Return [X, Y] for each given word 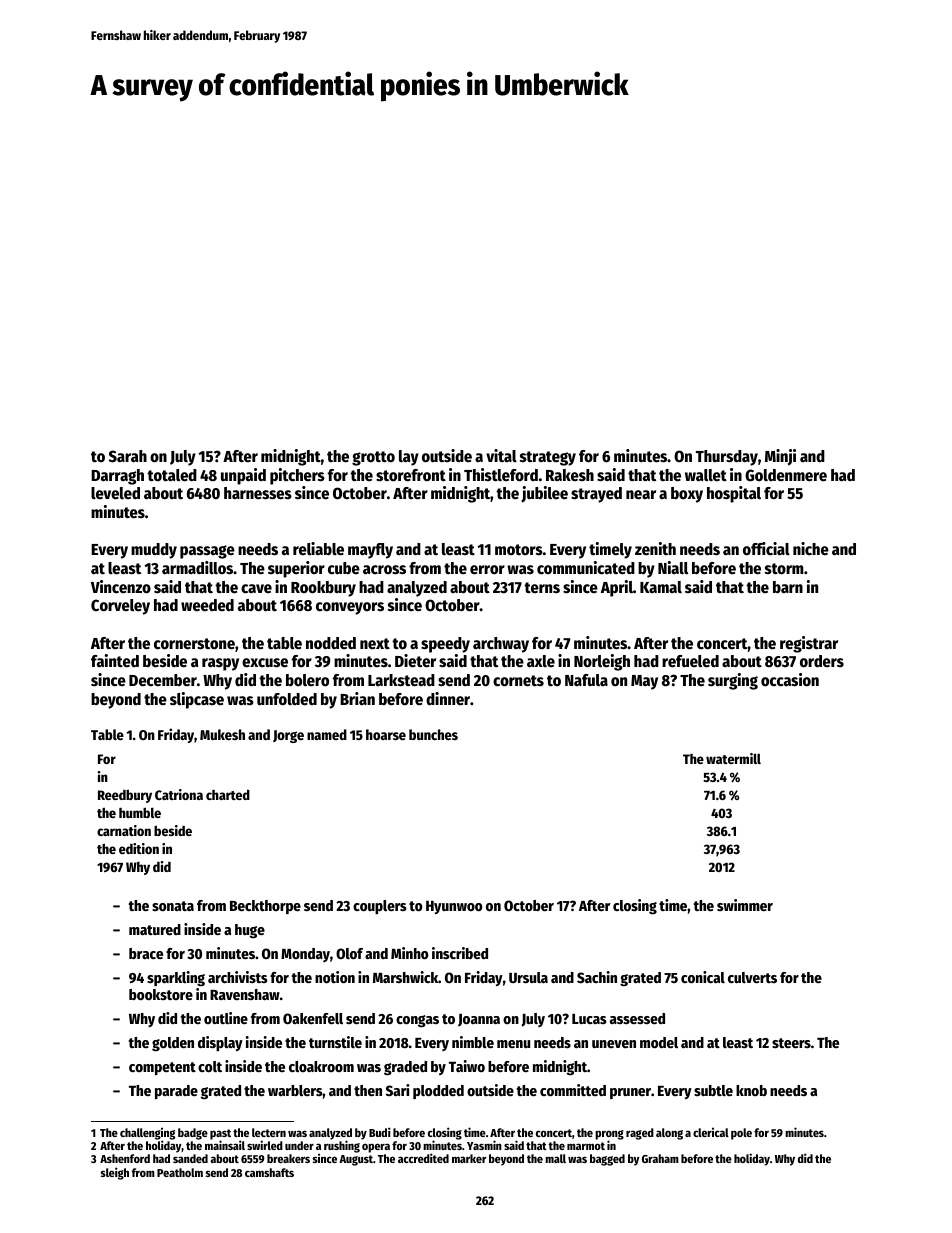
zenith [655, 549]
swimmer [745, 905]
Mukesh [222, 734]
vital [501, 455]
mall [555, 1158]
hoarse [386, 734]
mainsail [225, 1145]
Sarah [128, 456]
